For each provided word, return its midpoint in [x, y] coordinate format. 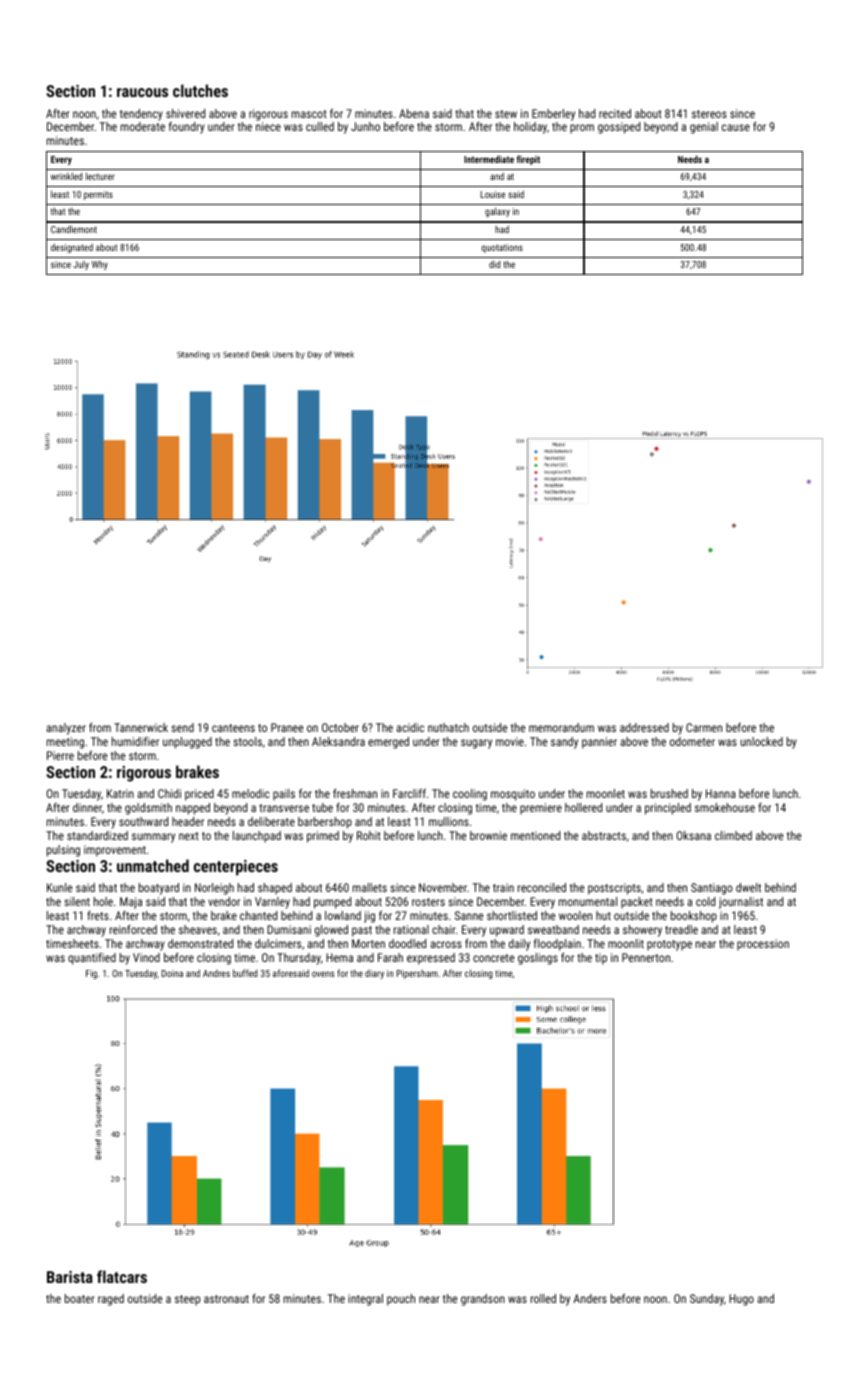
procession [763, 945]
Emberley [553, 115]
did [494, 264]
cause [736, 127]
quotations [502, 248]
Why [100, 265]
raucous [142, 92]
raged [111, 1300]
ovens [323, 974]
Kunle [59, 887]
